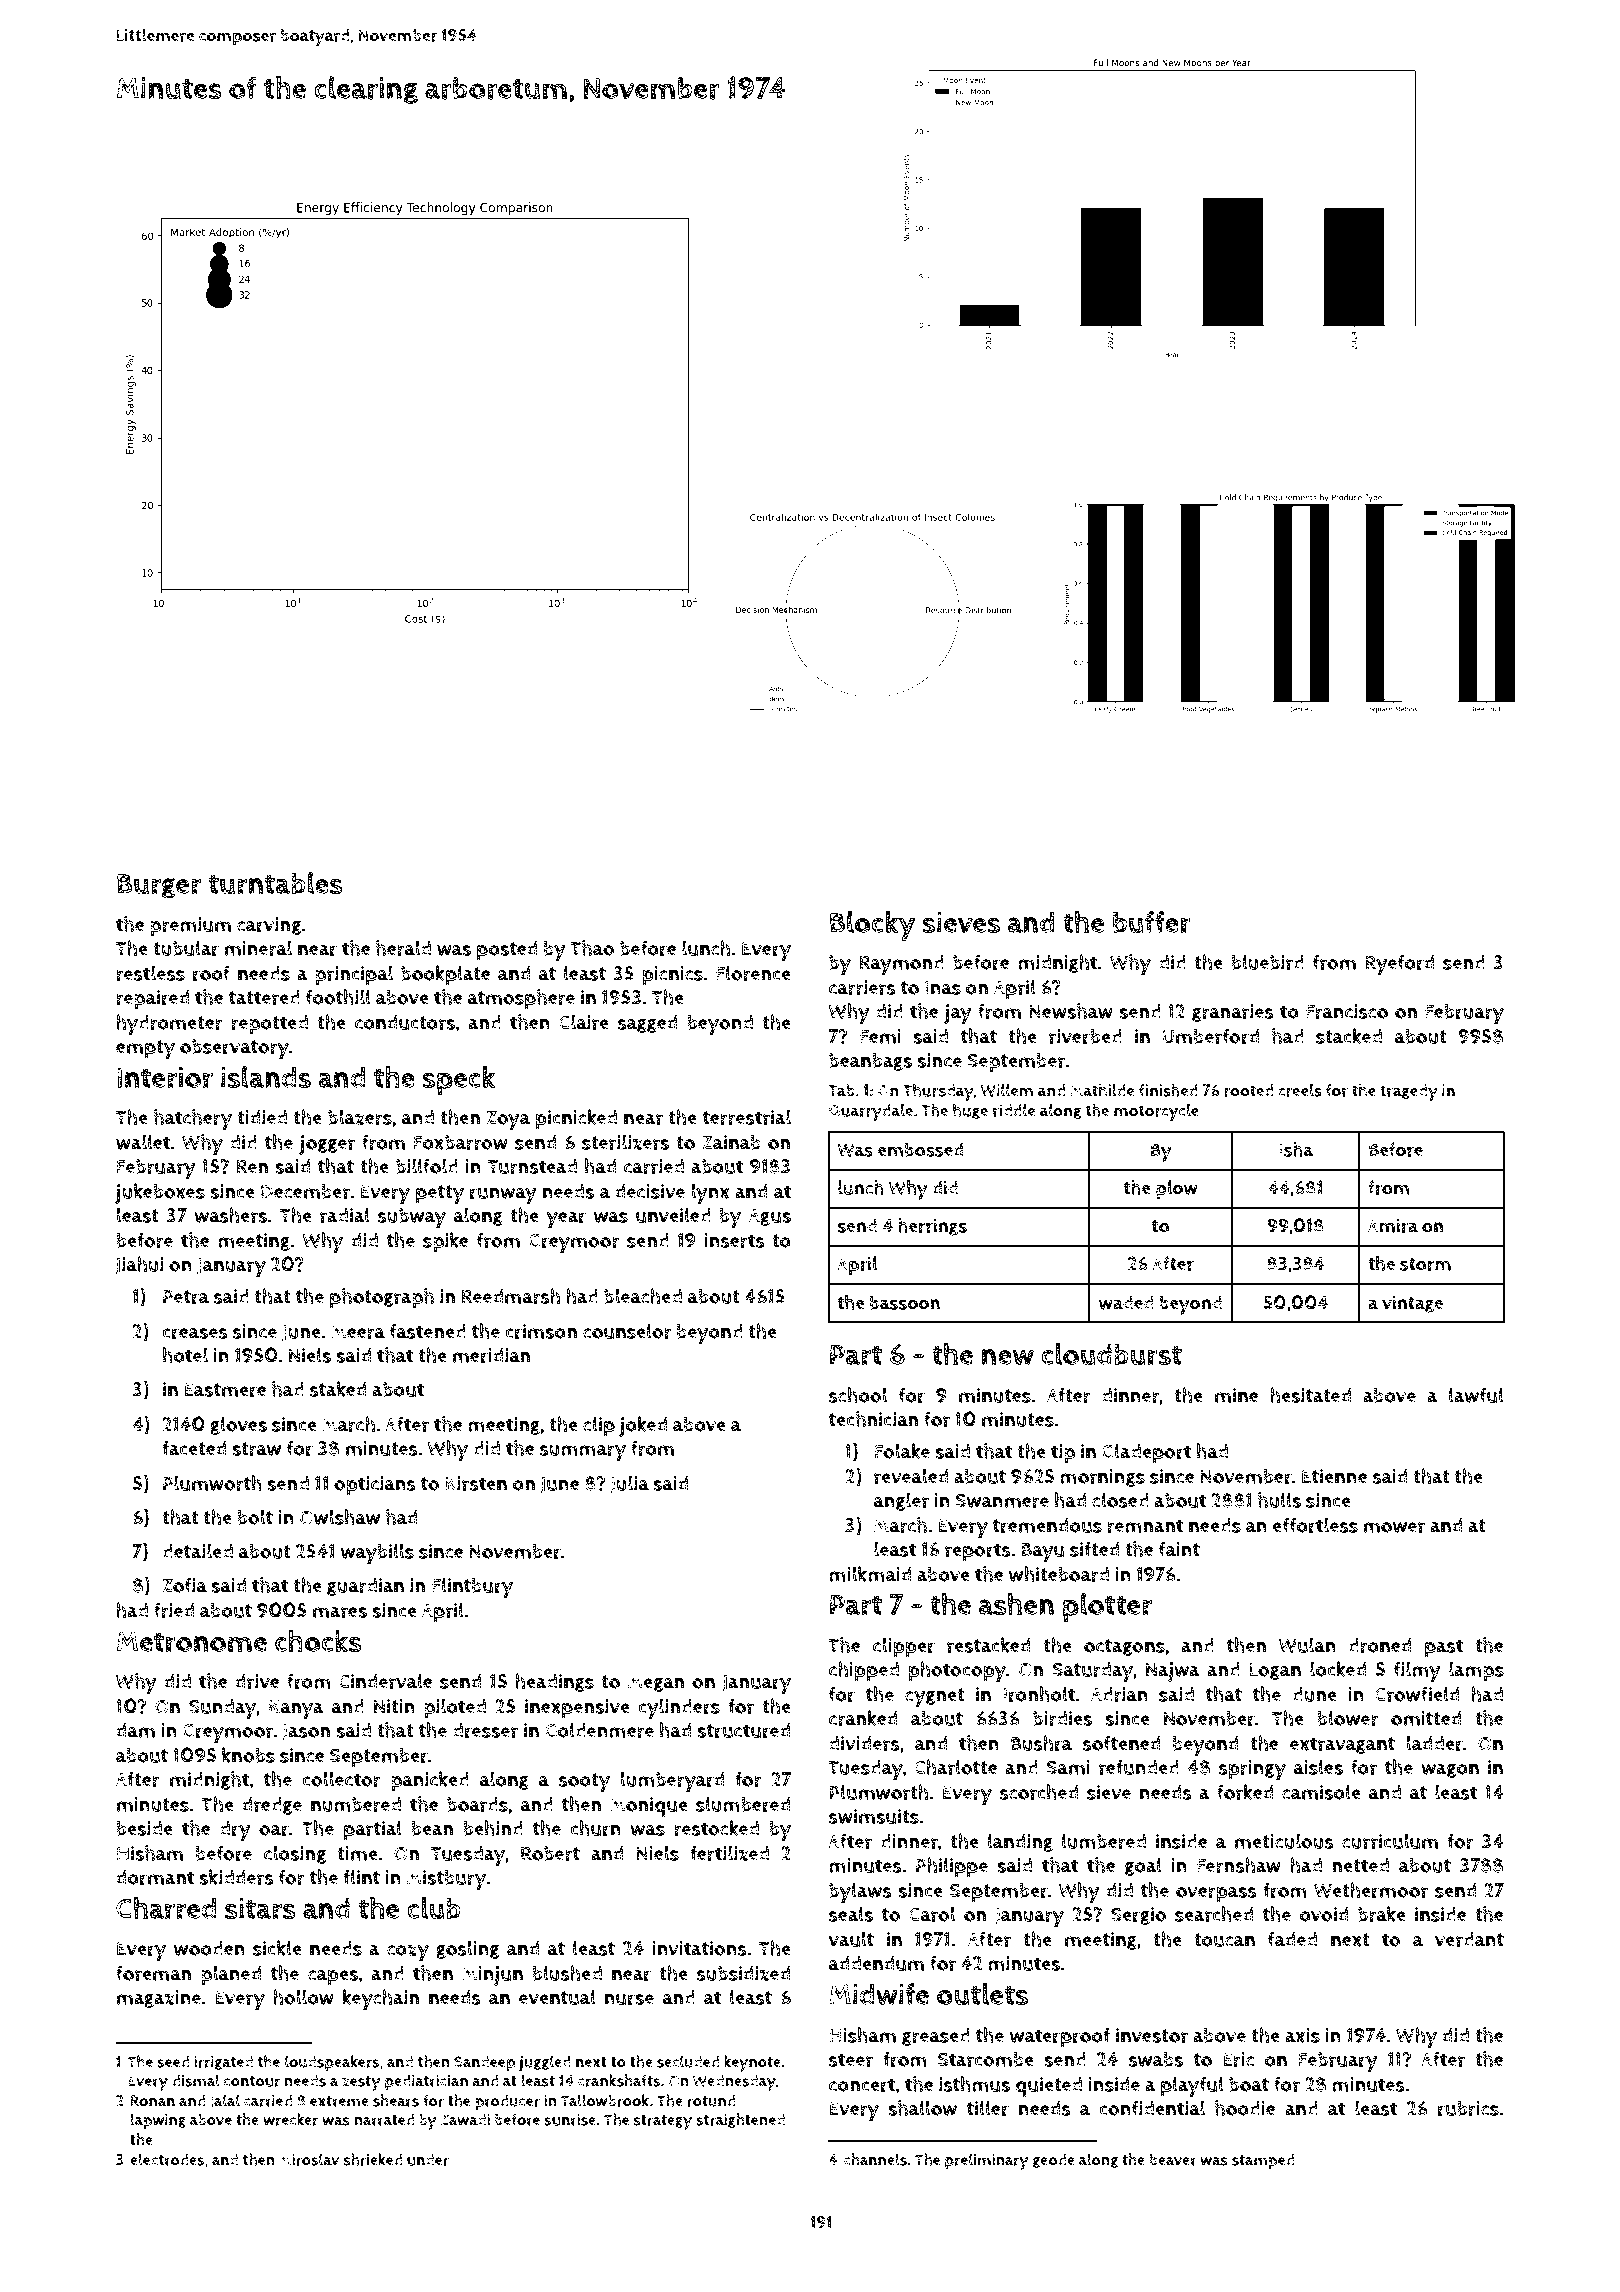 This page has height=2292, width=1620. Describe the element at coordinates (932, 1914) in the page. I see `Carol` at that location.
